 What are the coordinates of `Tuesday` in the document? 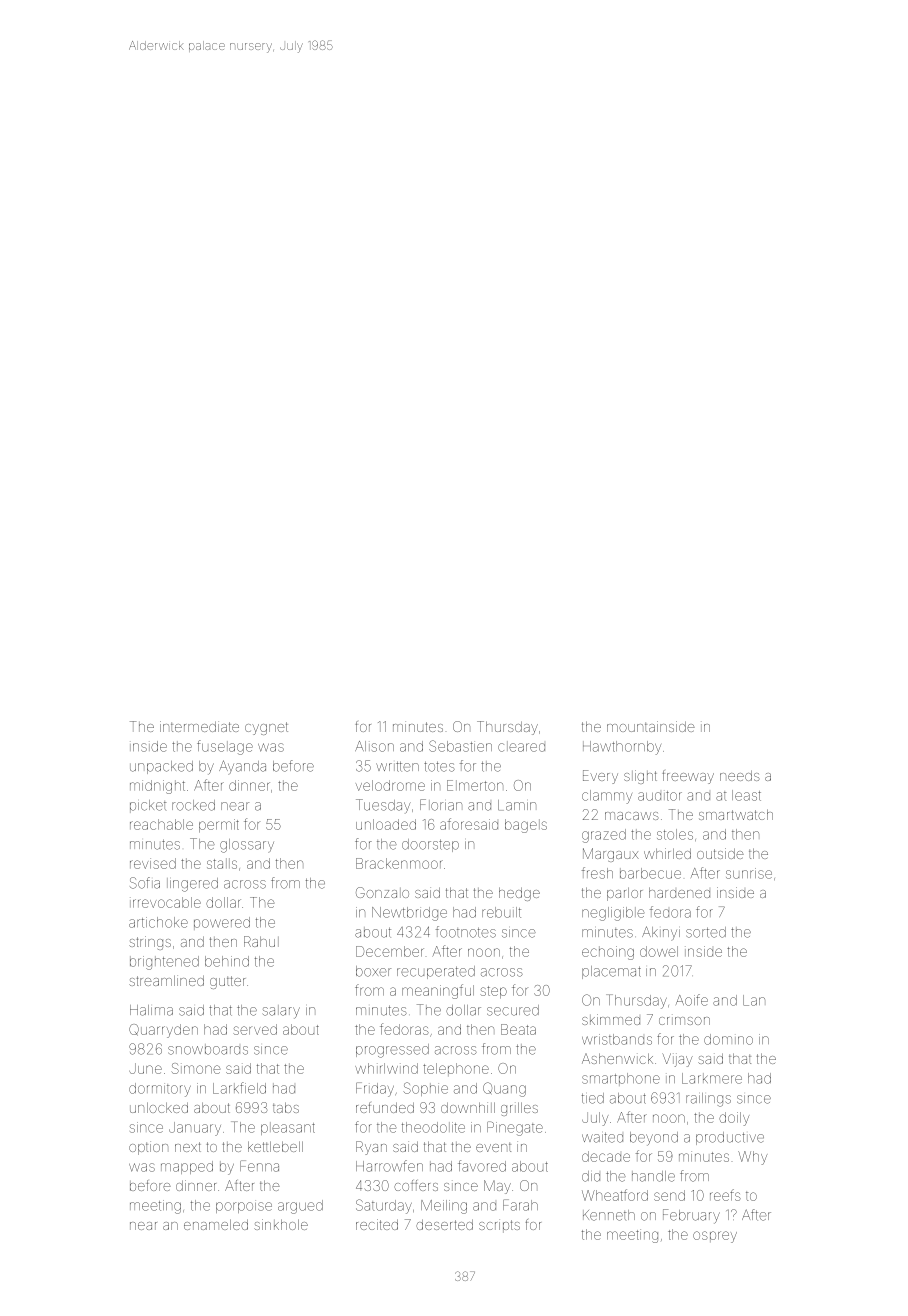 It's located at (383, 806).
